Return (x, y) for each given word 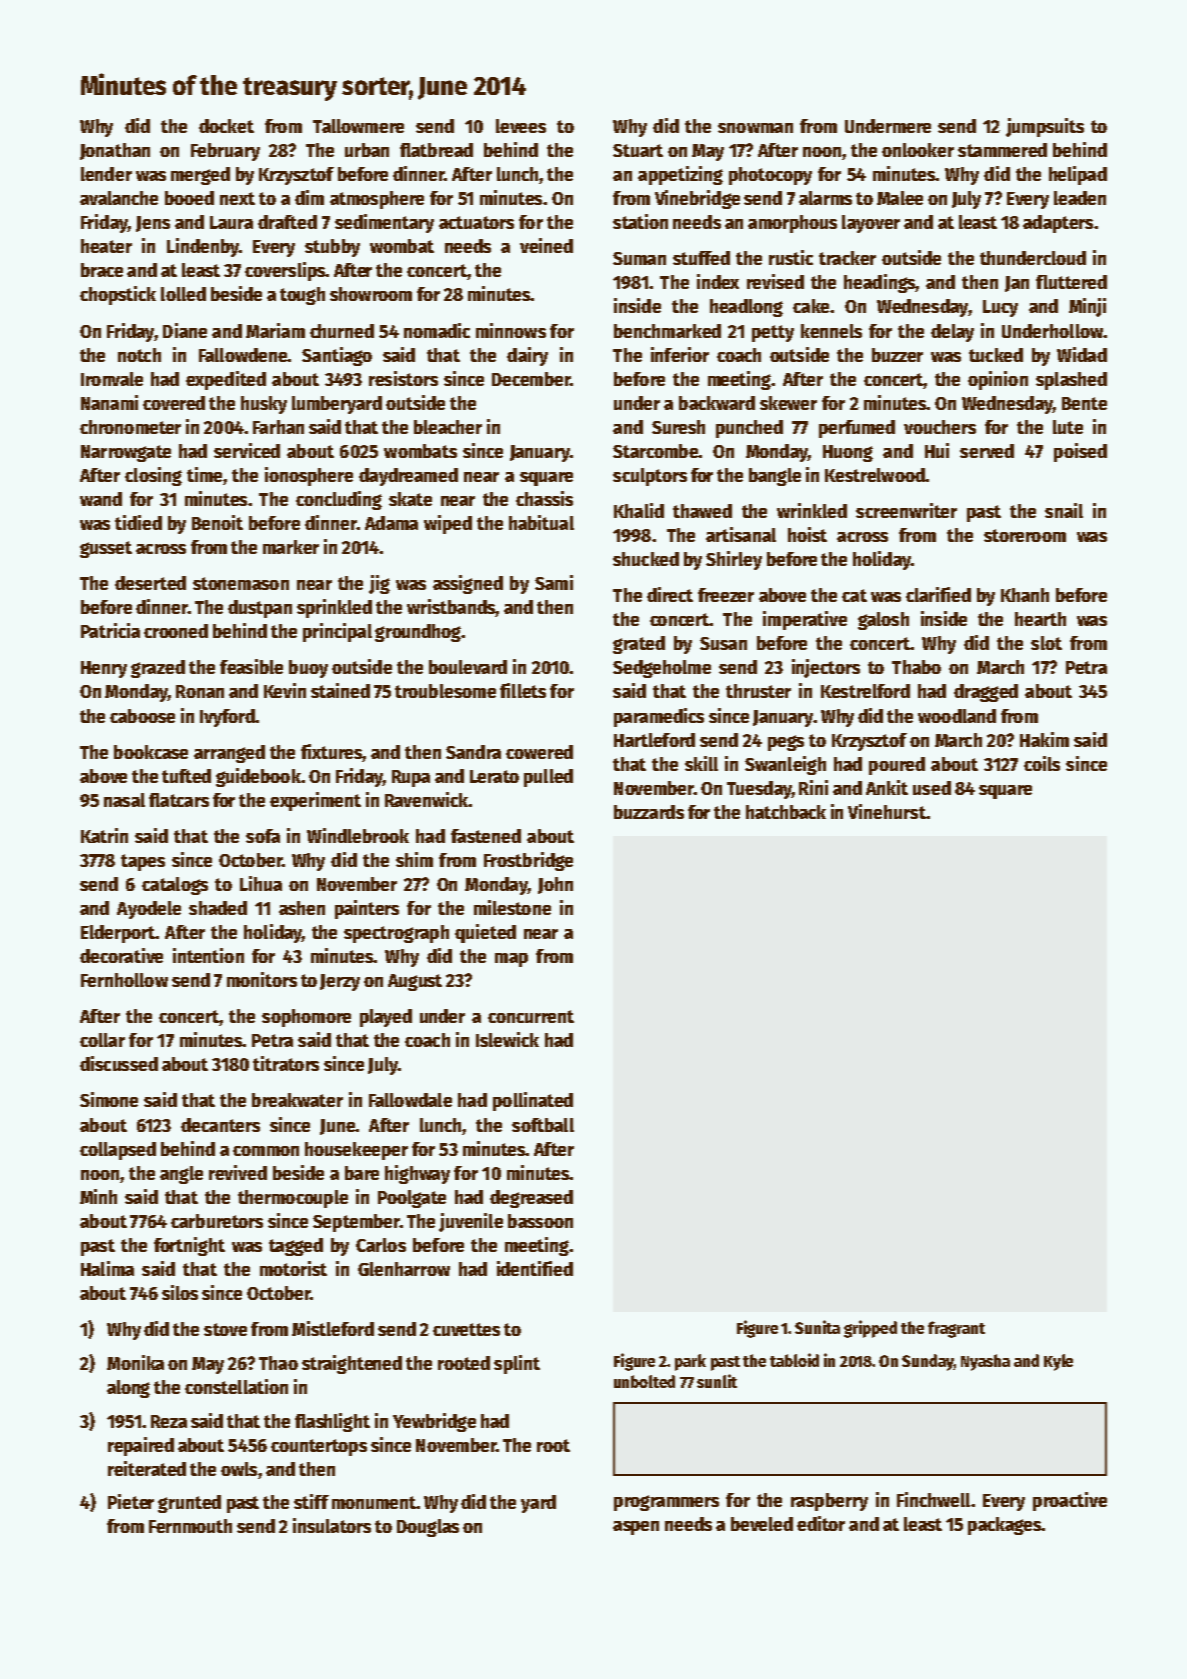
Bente (1084, 403)
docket (226, 126)
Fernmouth (190, 1526)
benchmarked (667, 331)
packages (1004, 1526)
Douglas (428, 1528)
